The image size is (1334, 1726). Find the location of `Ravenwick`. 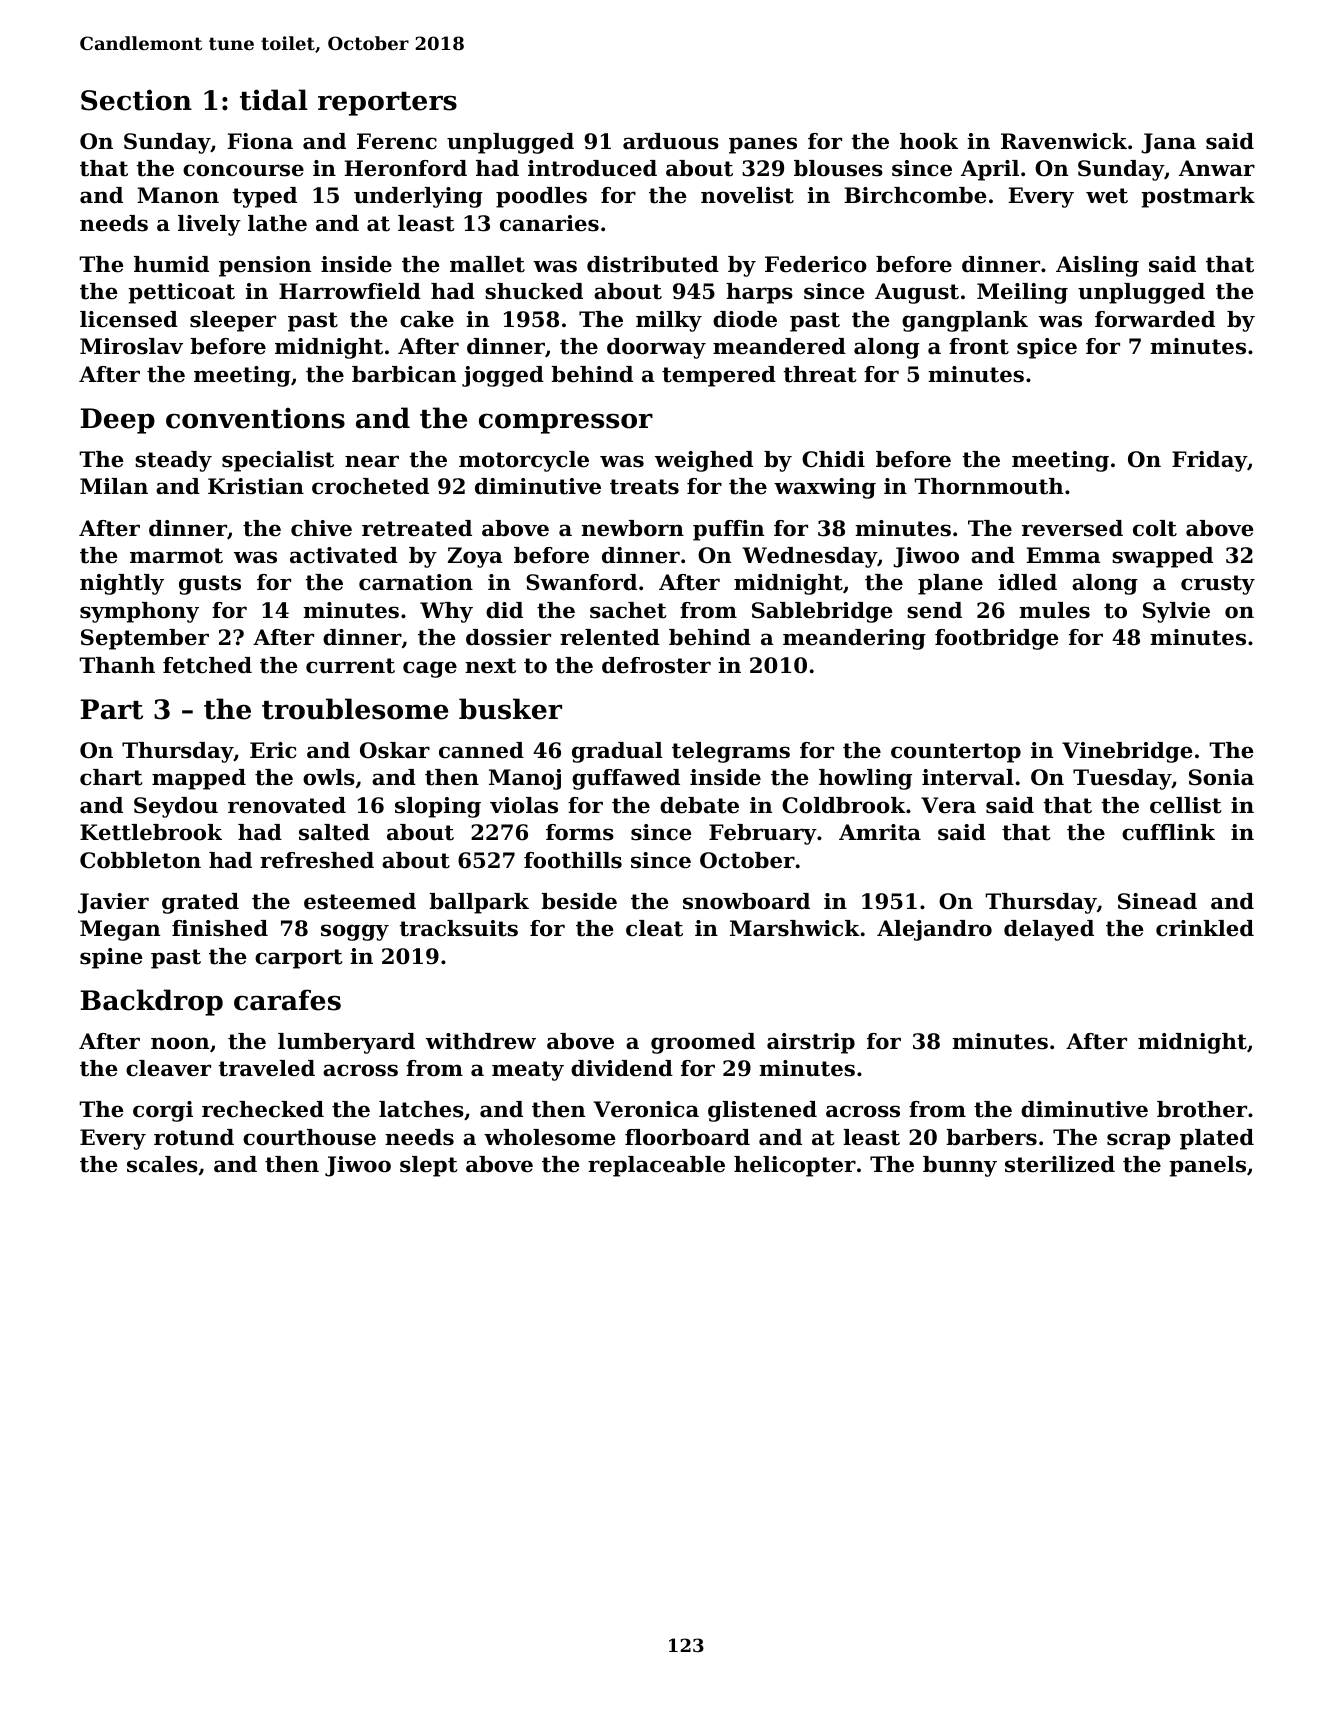

Ravenwick is located at coordinates (1064, 141).
